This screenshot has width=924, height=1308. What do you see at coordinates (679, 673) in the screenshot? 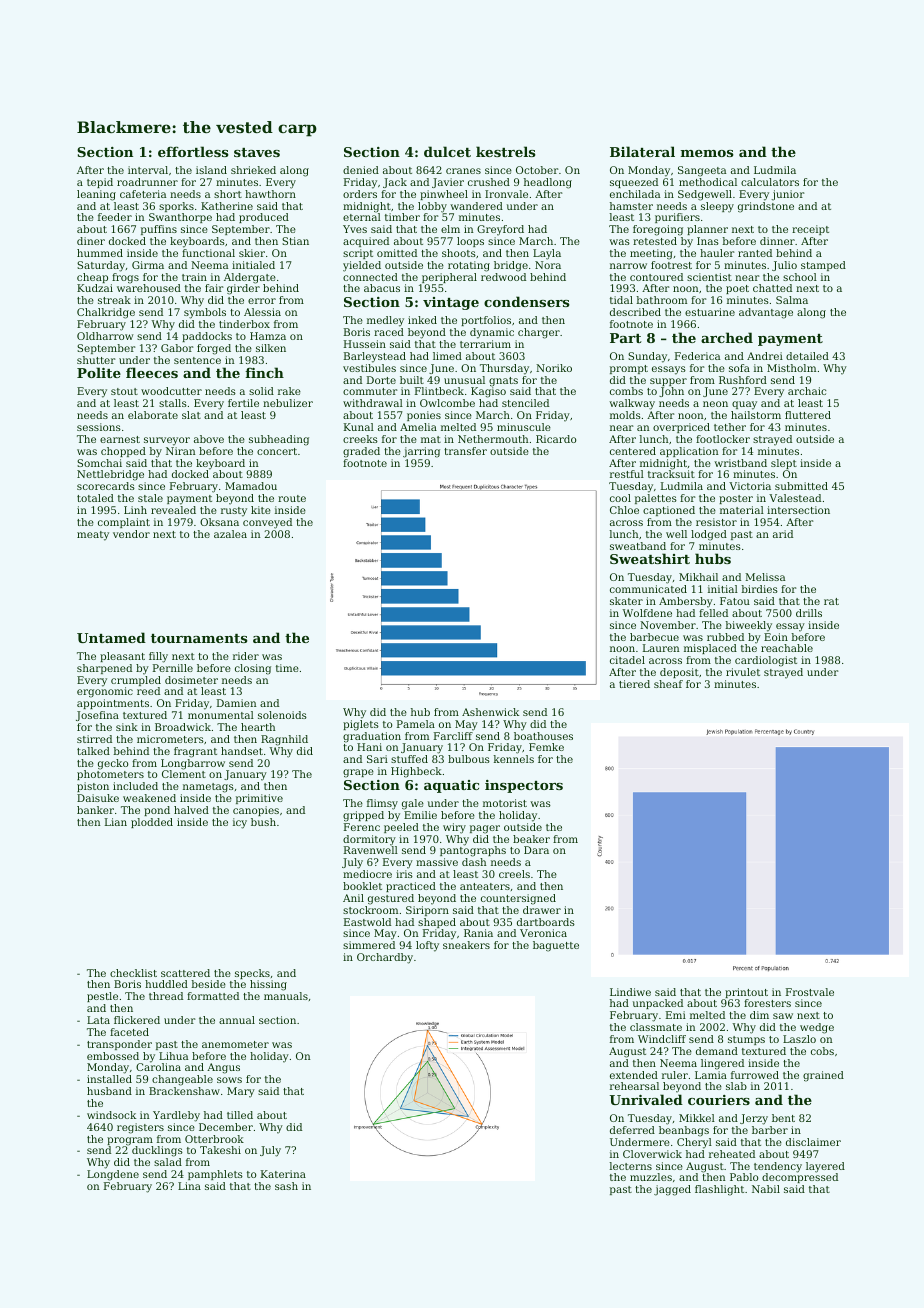
I see `deposit` at bounding box center [679, 673].
